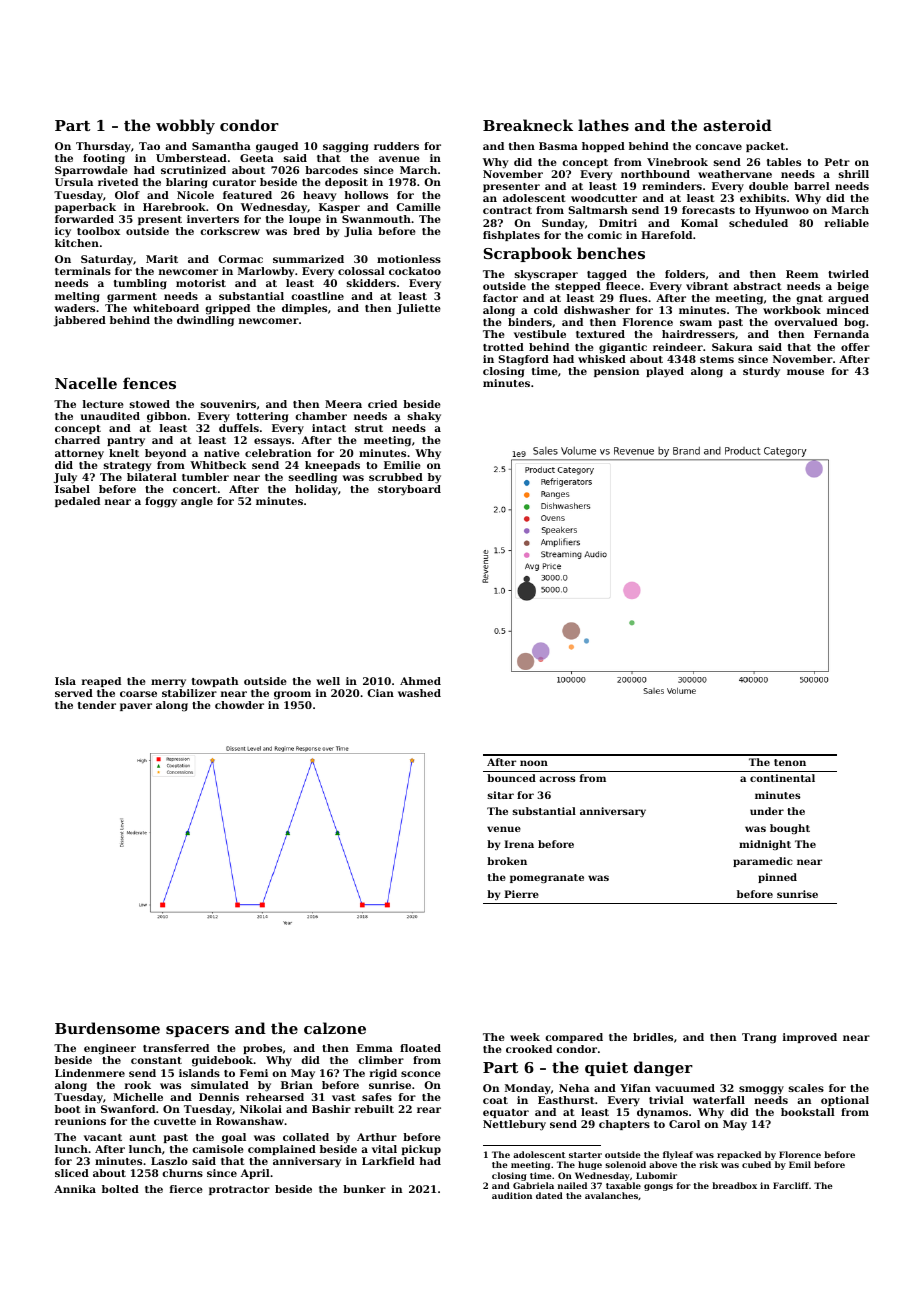 This page has width=924, height=1308. Describe the element at coordinates (161, 502) in the page. I see `foggy` at that location.
